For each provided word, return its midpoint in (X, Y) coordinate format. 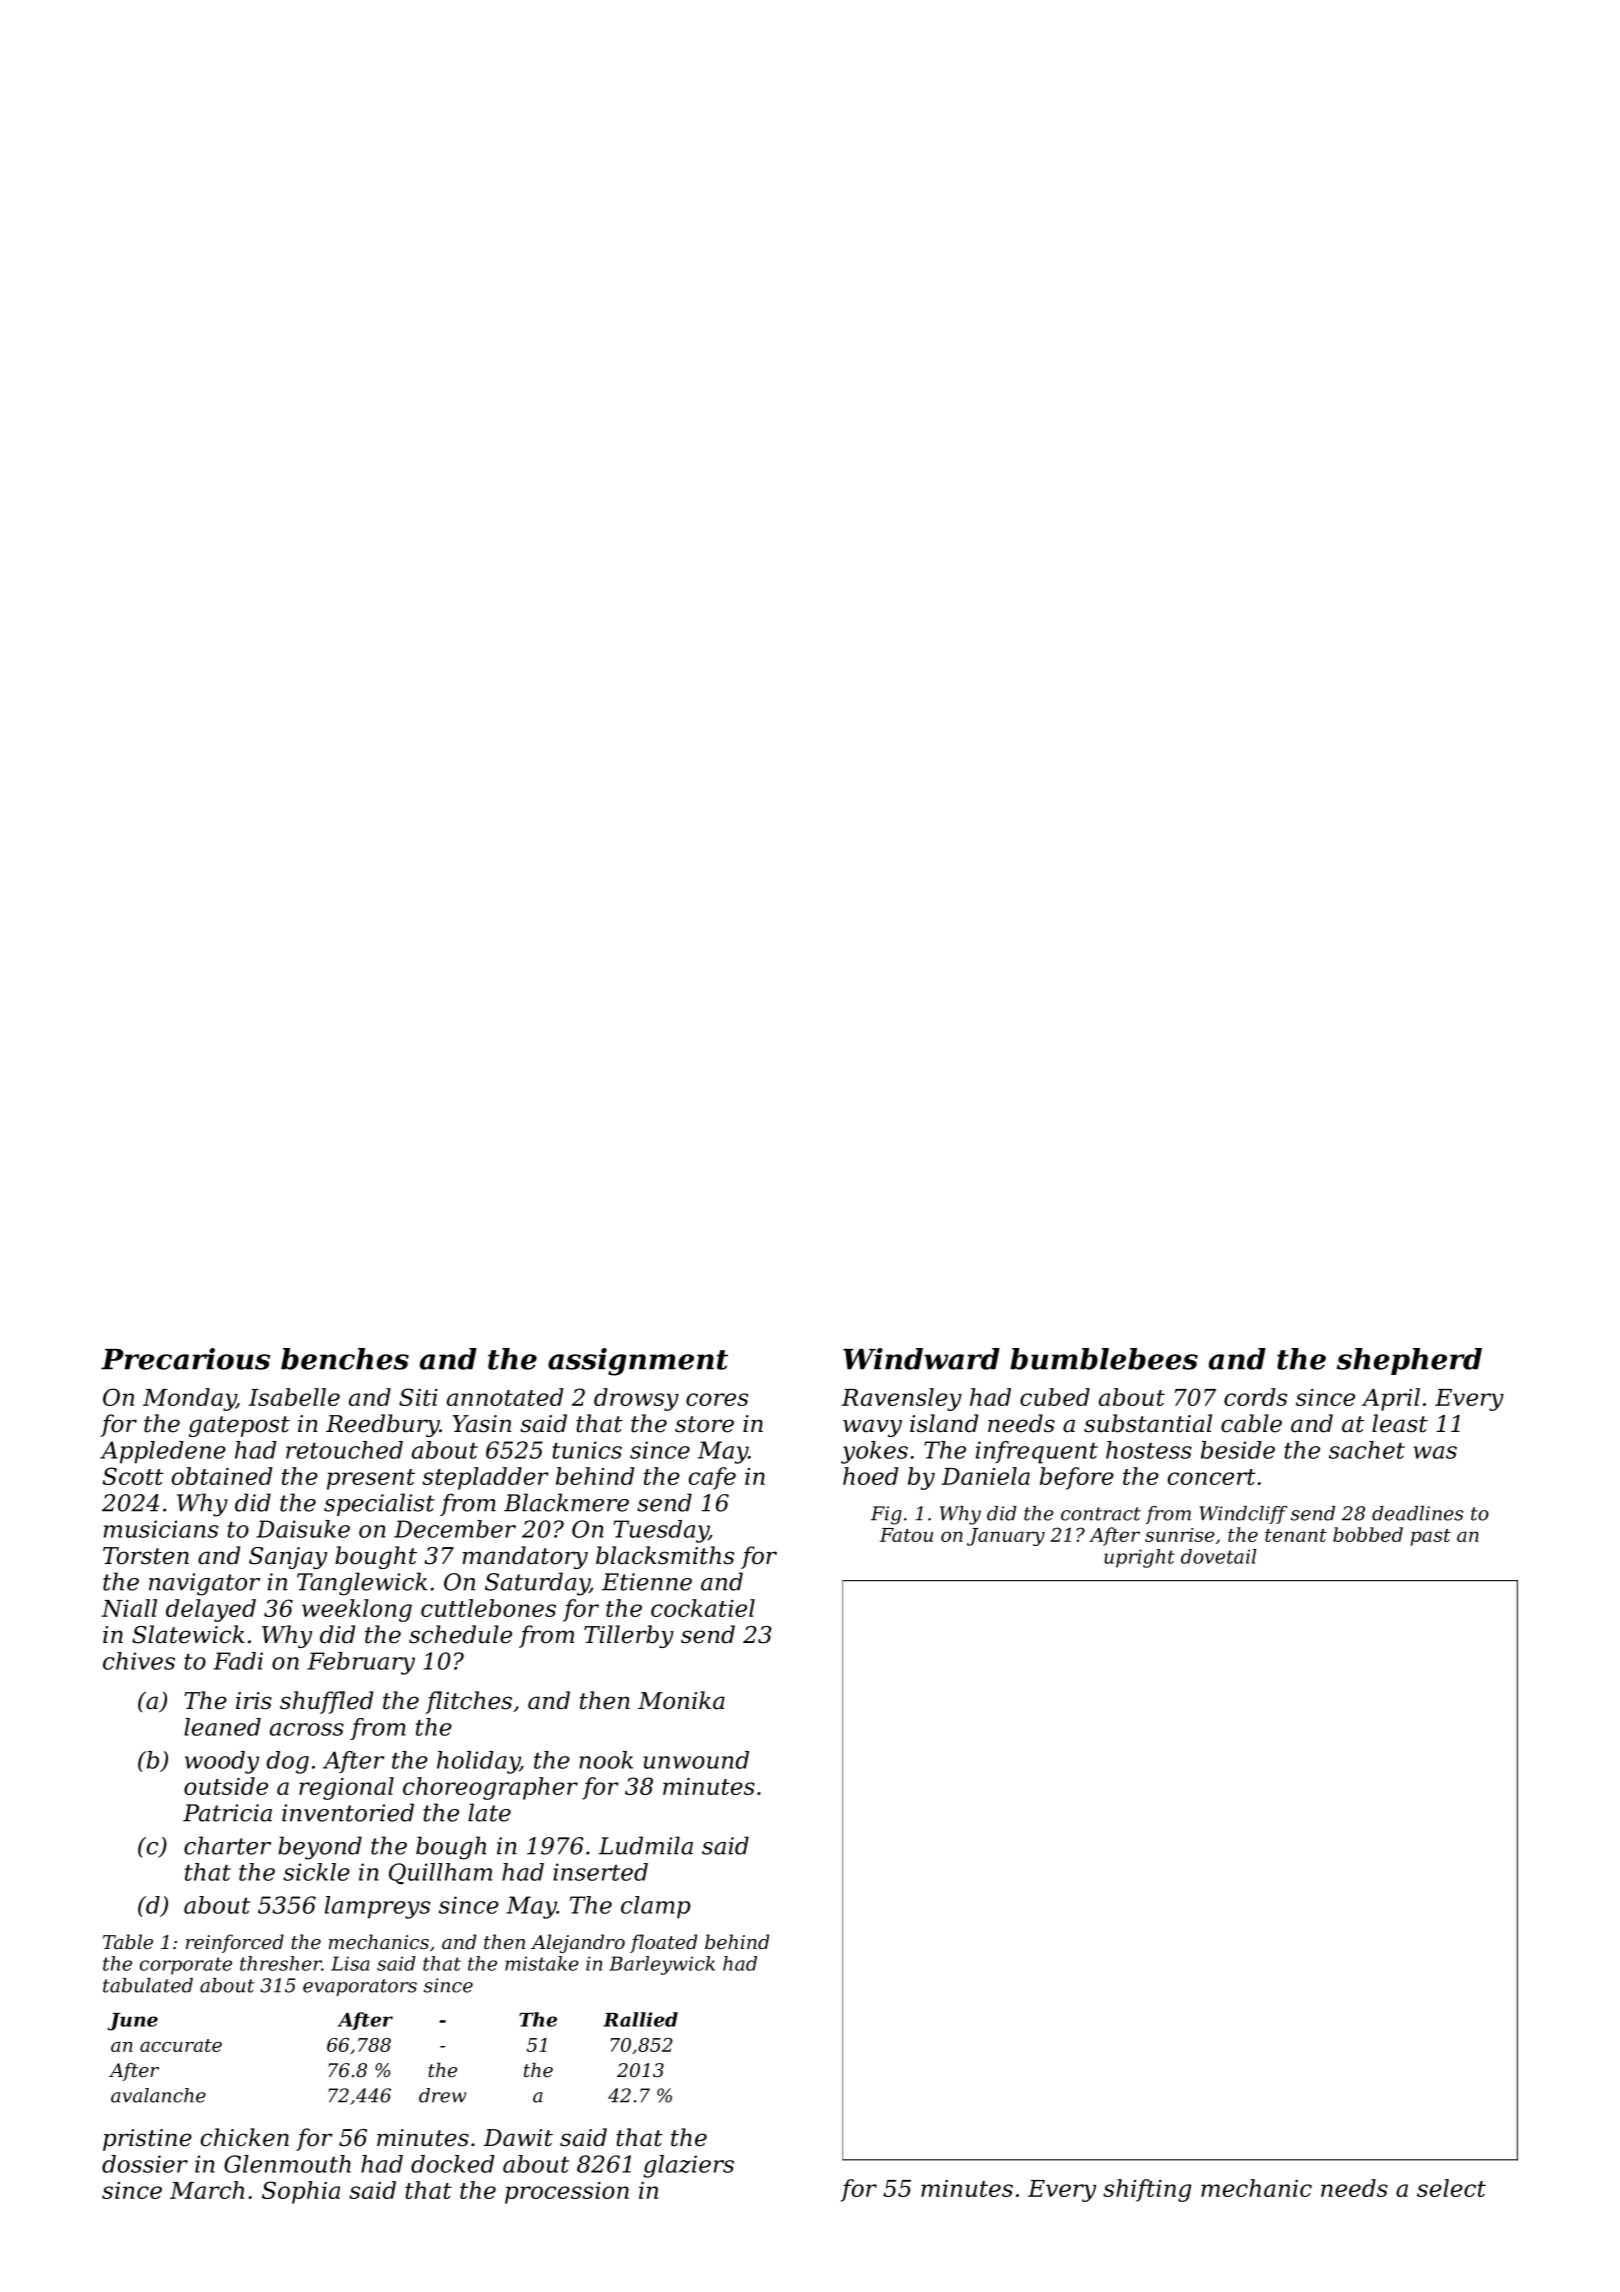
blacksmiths (665, 1555)
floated (663, 1943)
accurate (181, 2045)
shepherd (1409, 1361)
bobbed (1368, 1534)
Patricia (227, 1813)
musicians (161, 1529)
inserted (600, 1872)
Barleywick (662, 1965)
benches (345, 1359)
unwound (696, 1760)
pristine (147, 2140)
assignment (638, 1362)
